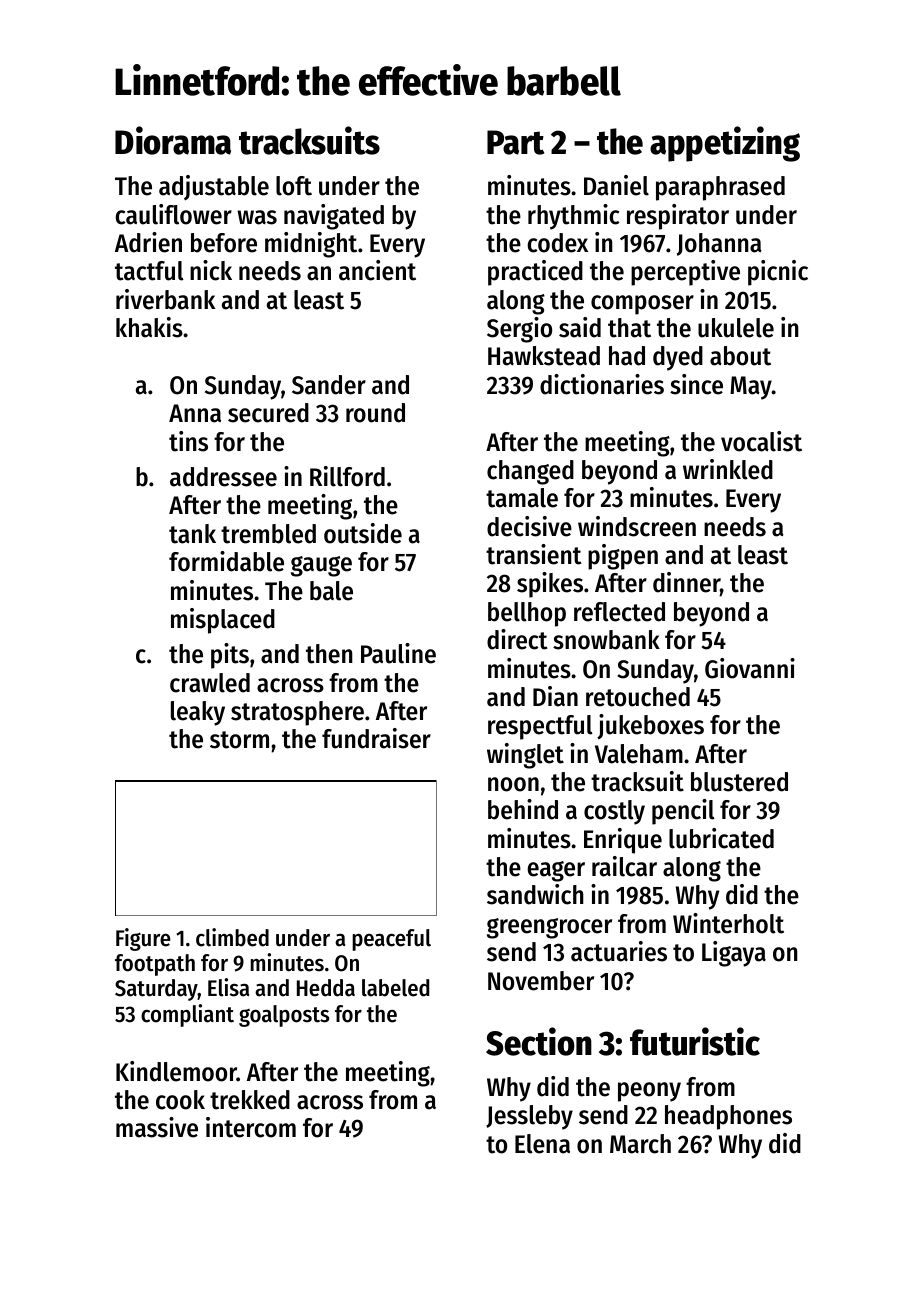 The image size is (924, 1311). What do you see at coordinates (377, 270) in the document?
I see `ancient` at bounding box center [377, 270].
